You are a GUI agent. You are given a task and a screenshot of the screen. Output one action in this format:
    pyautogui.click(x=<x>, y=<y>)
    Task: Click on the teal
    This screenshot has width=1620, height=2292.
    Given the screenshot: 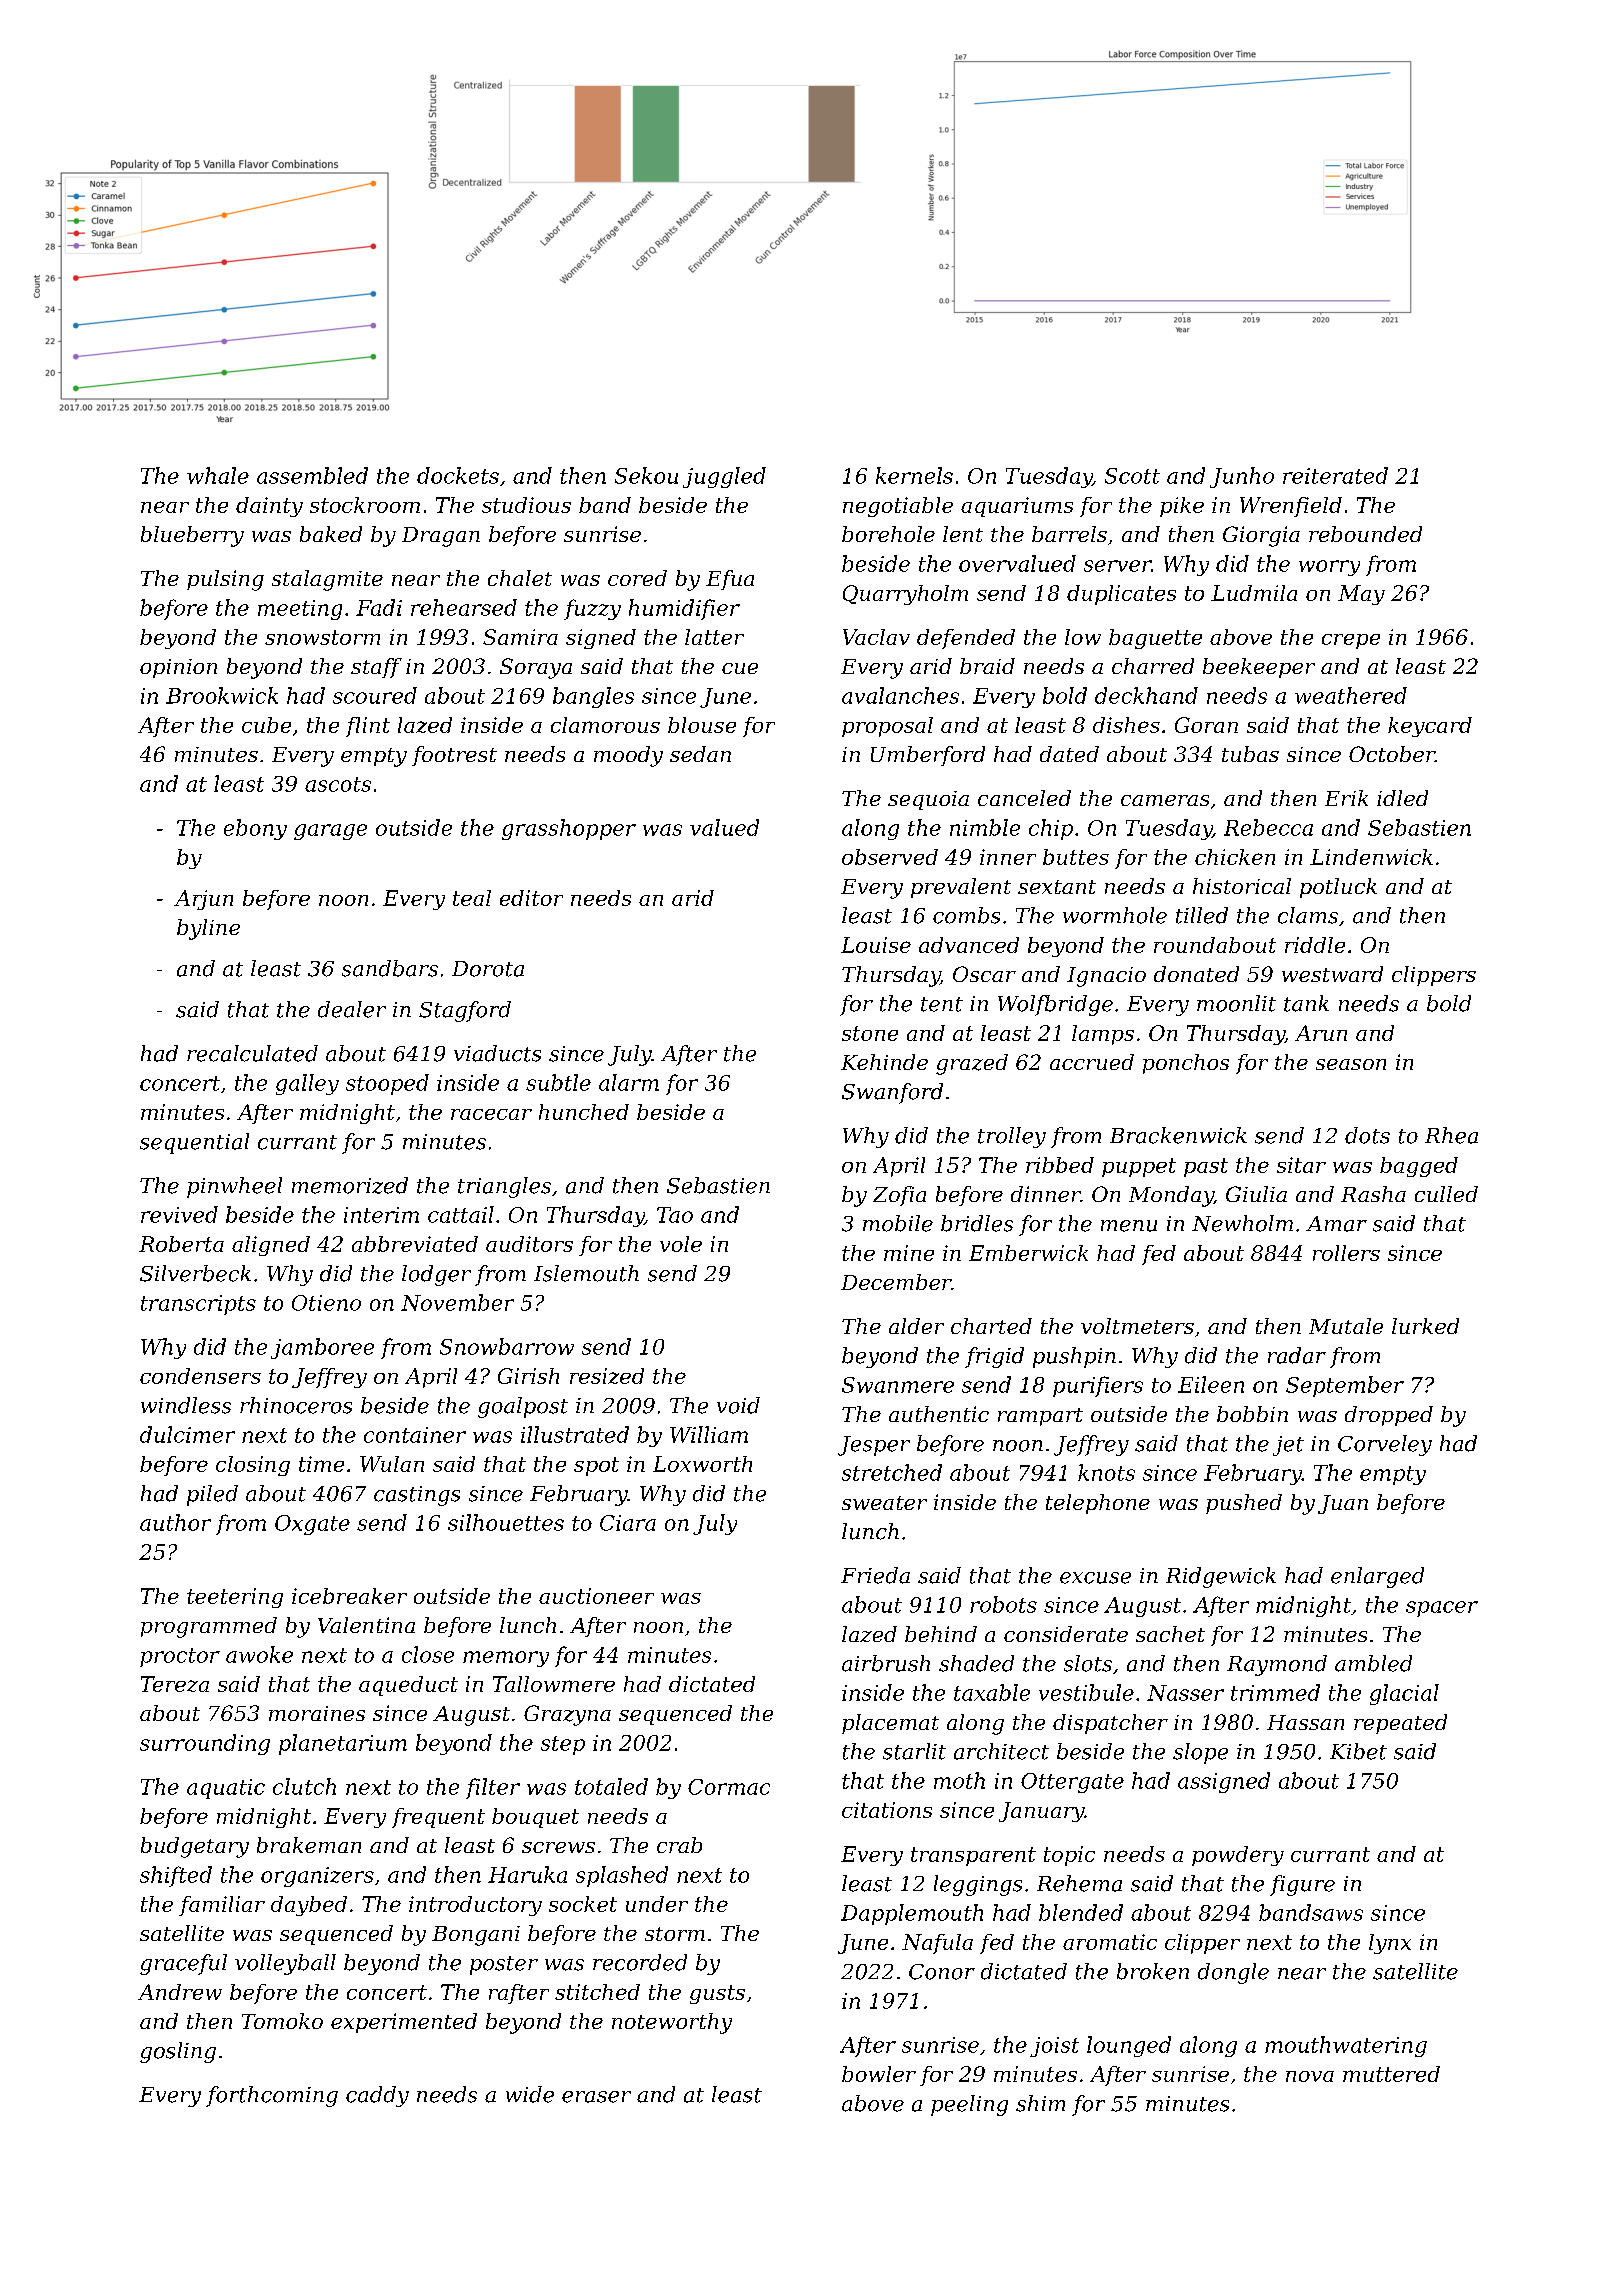 What is the action you would take?
    pyautogui.click(x=472, y=898)
